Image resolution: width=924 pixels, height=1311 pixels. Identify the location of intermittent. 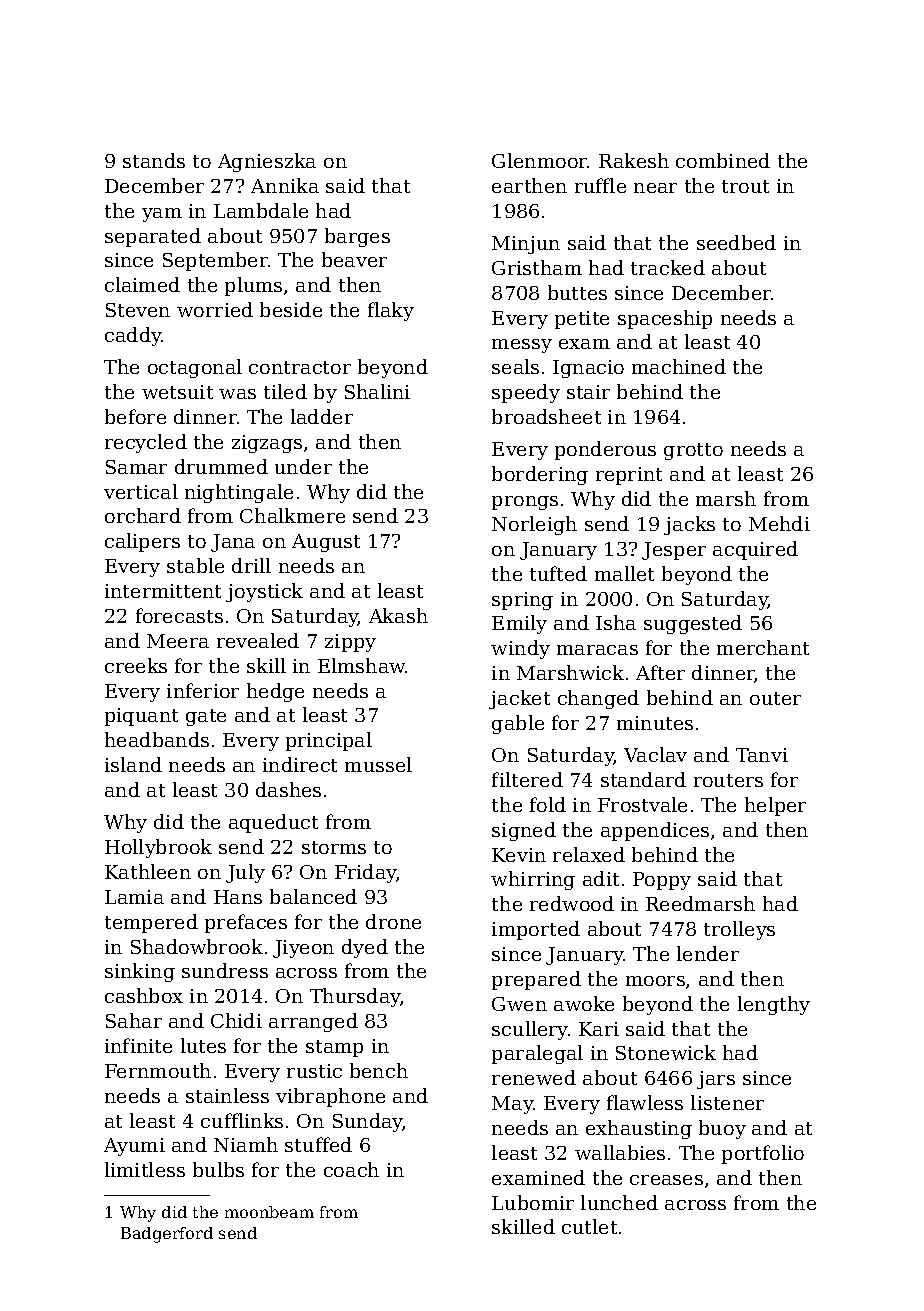
(163, 591).
